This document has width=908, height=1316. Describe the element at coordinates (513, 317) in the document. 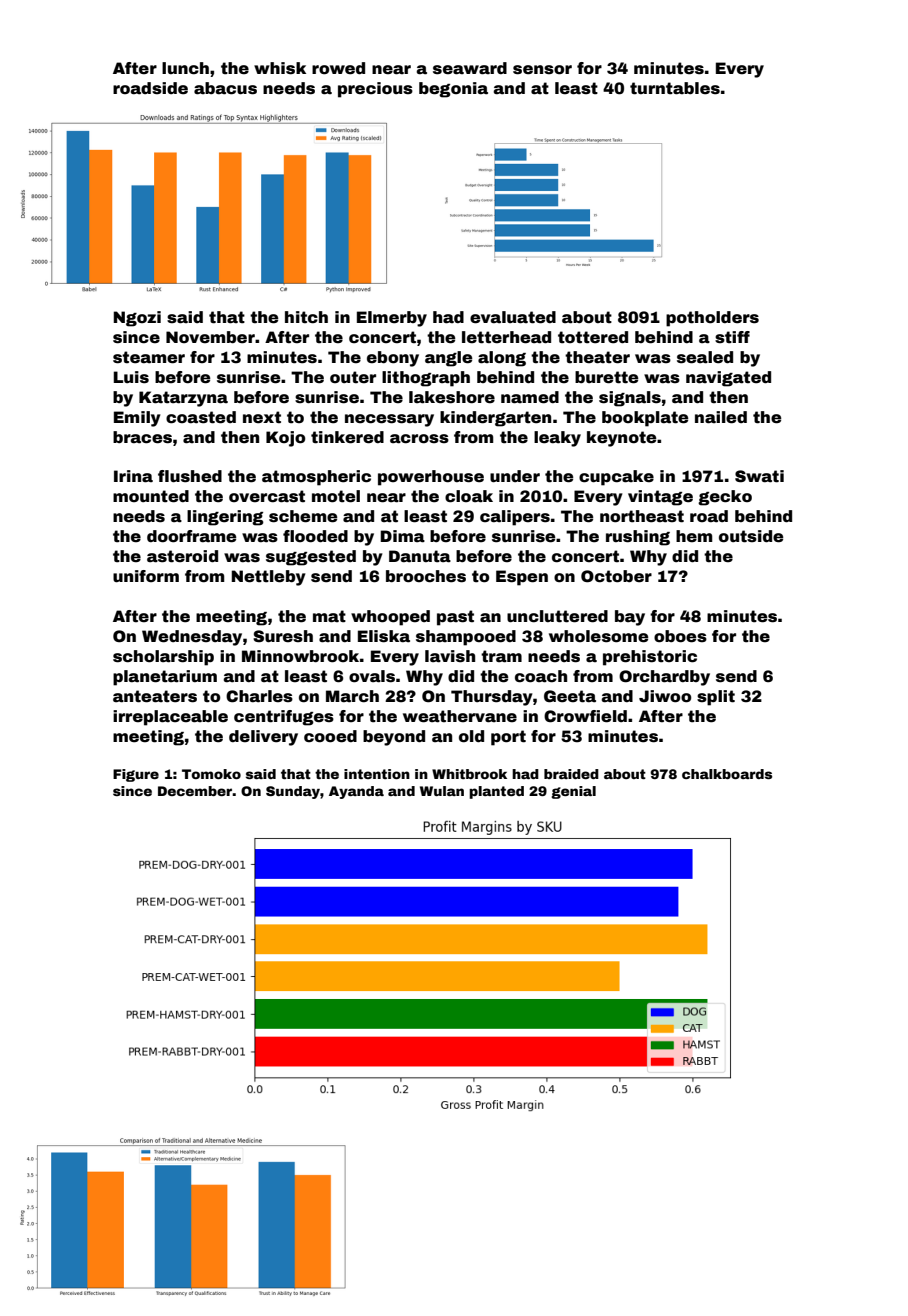

I see `evaluated` at that location.
